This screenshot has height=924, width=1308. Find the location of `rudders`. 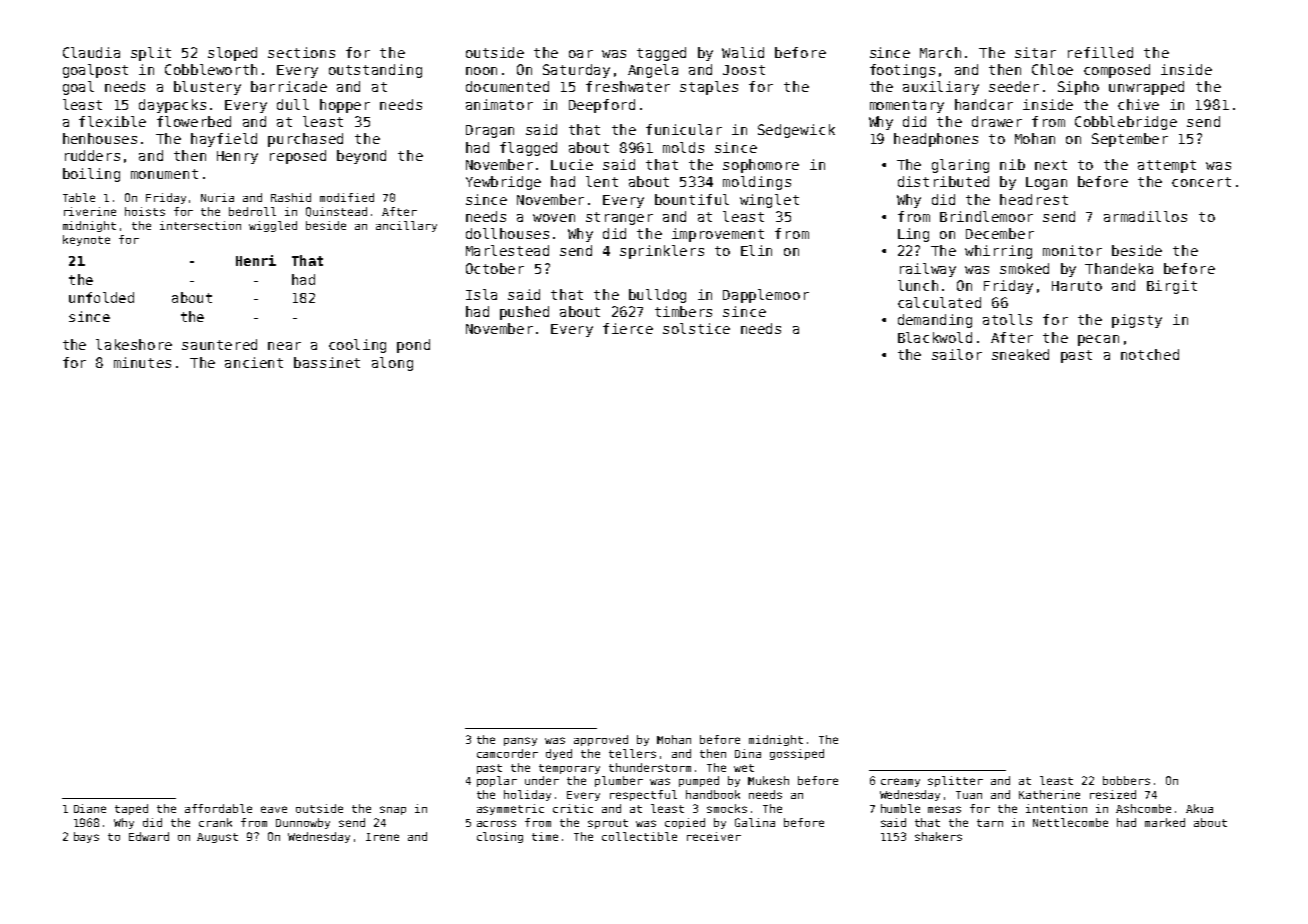

rudders is located at coordinates (92, 155).
